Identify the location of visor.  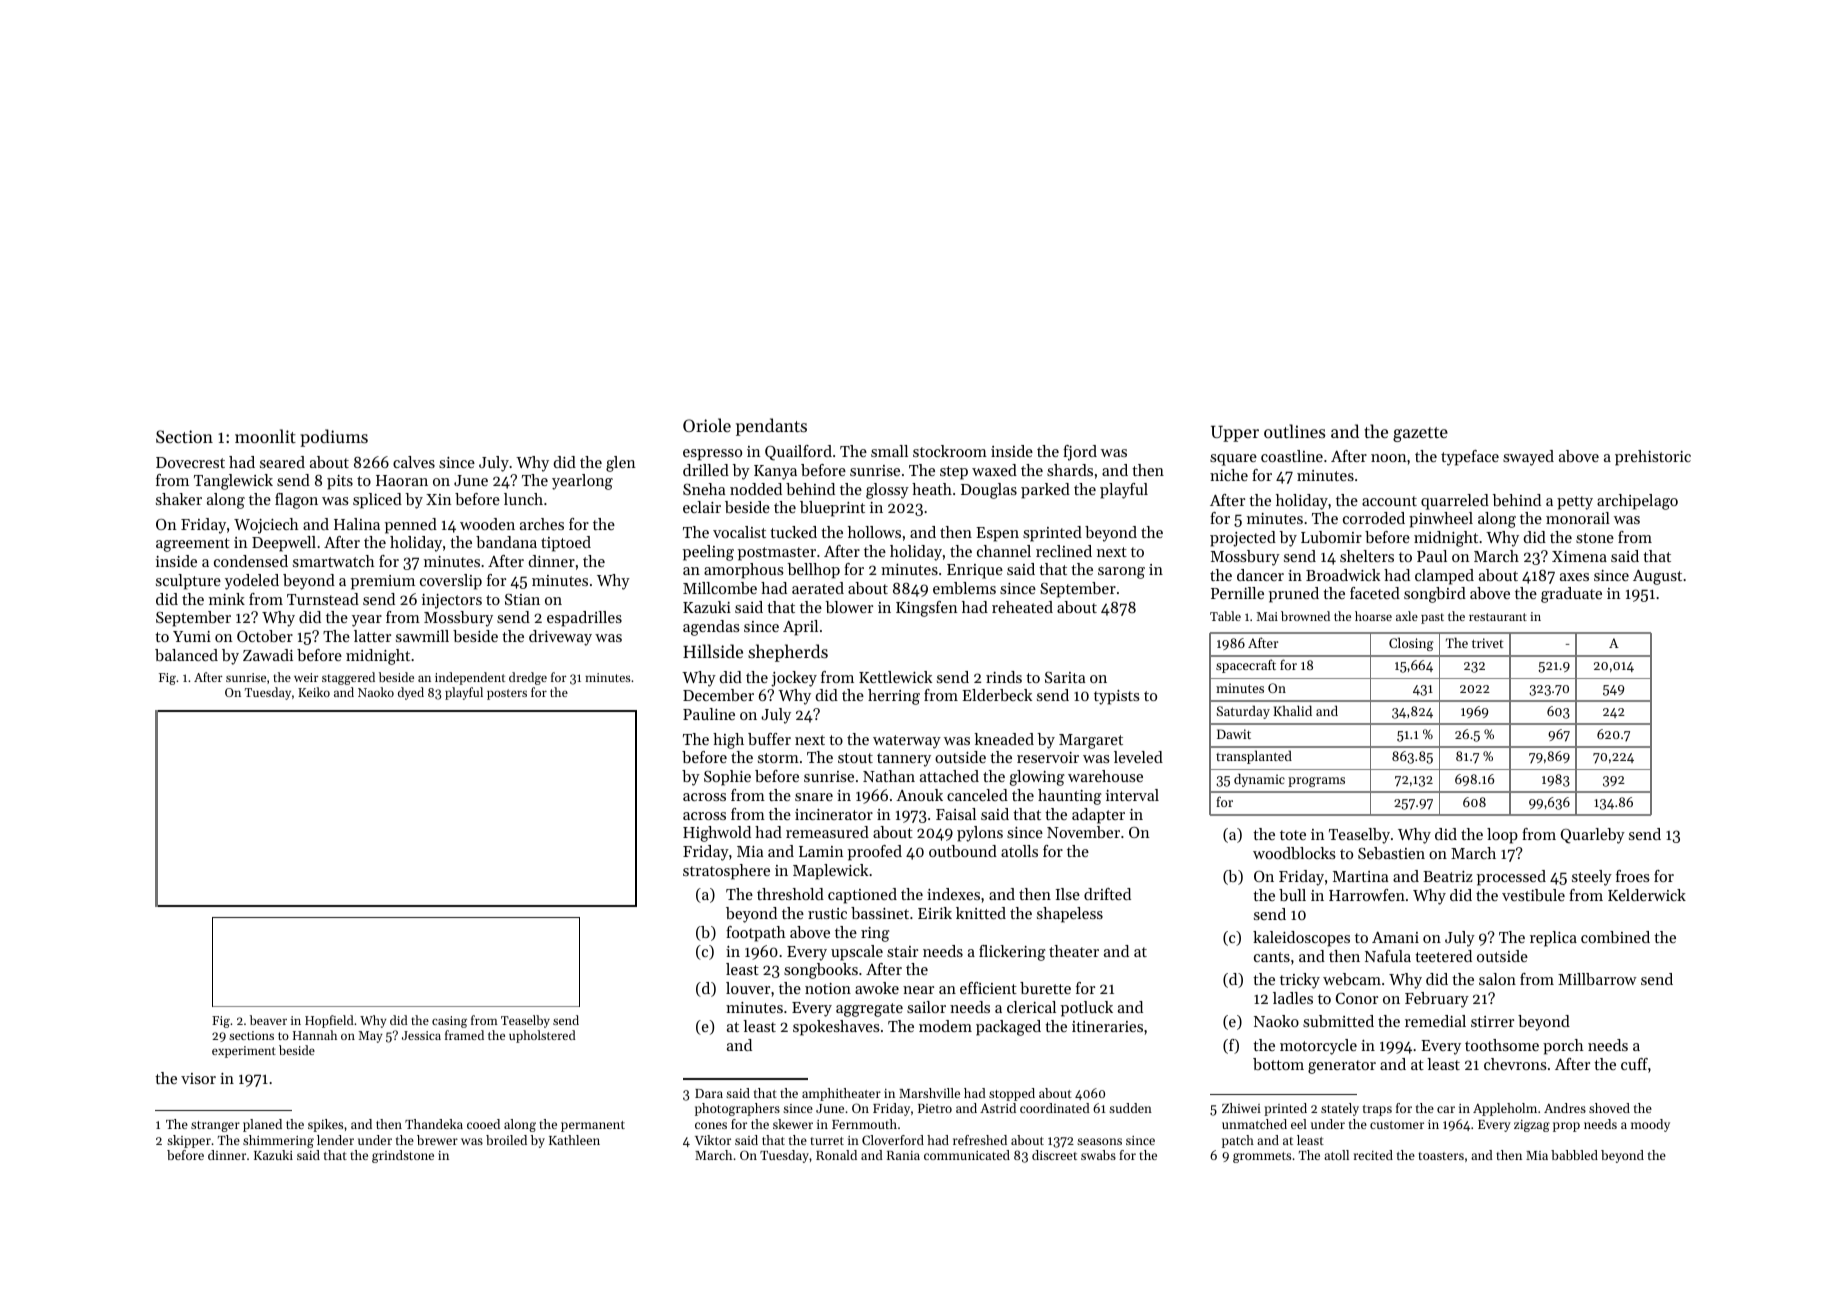
(198, 1078).
